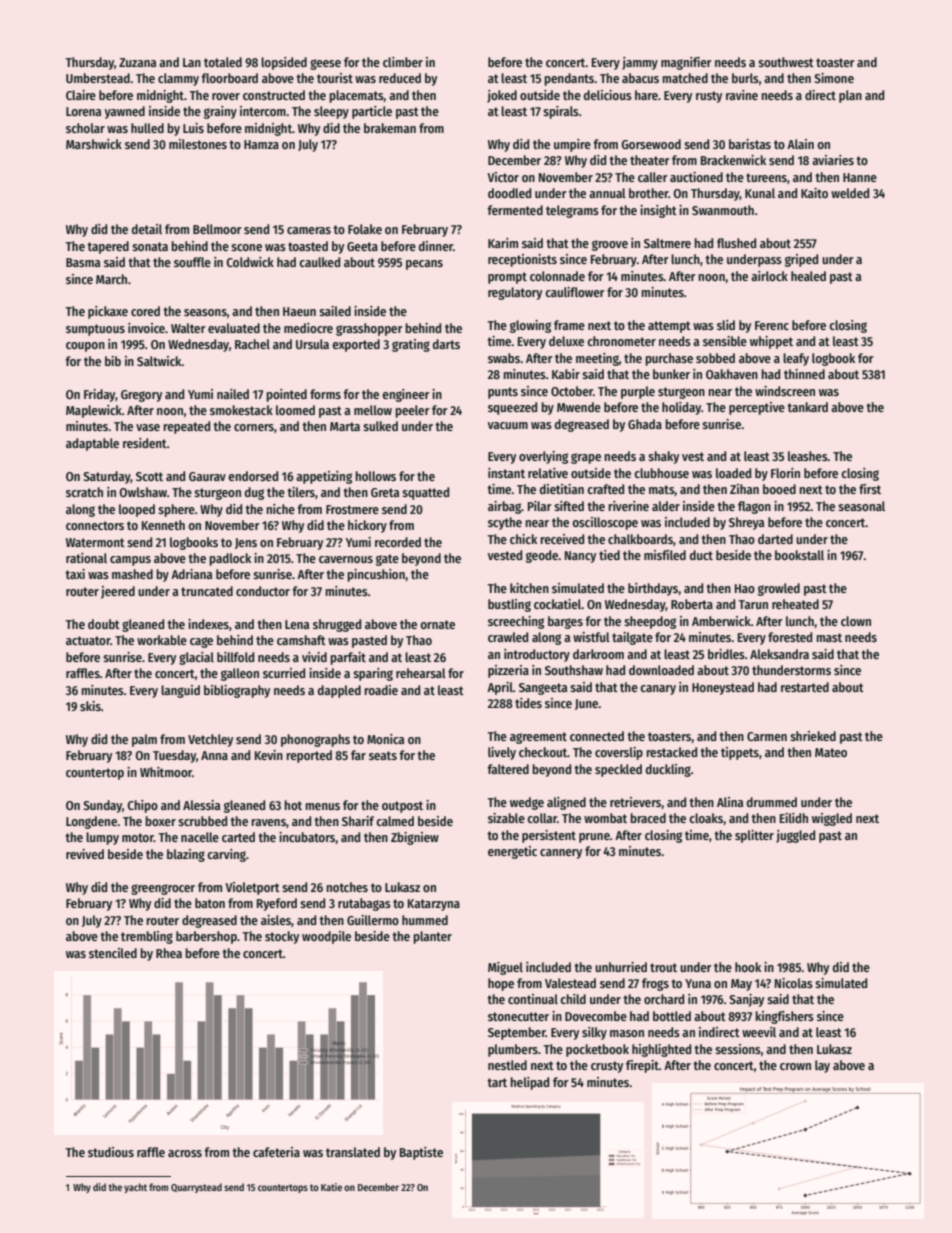 The image size is (952, 1233). What do you see at coordinates (326, 937) in the document?
I see `woodpile` at bounding box center [326, 937].
